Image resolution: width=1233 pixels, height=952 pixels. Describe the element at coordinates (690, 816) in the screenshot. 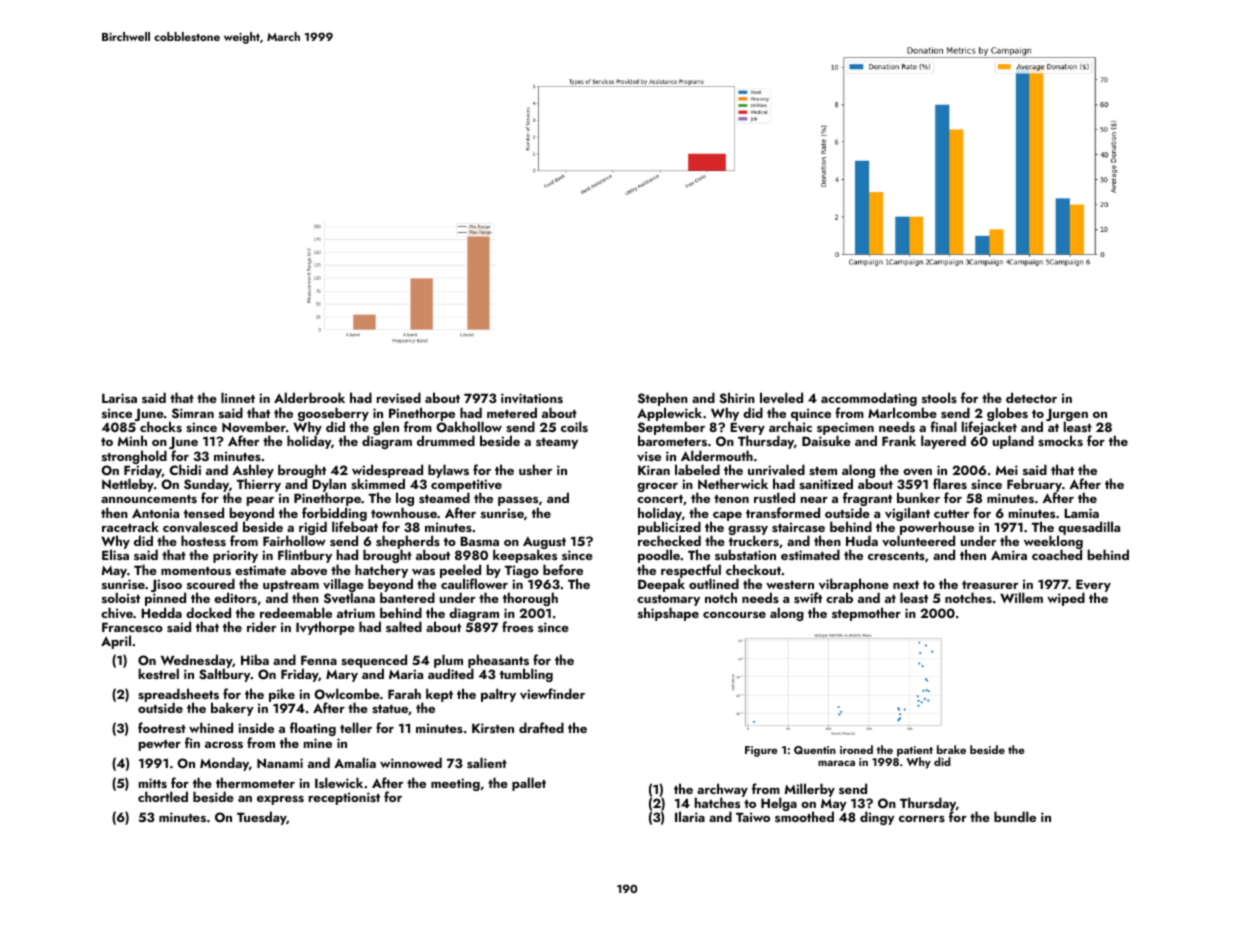

I see `Ilaria` at that location.
